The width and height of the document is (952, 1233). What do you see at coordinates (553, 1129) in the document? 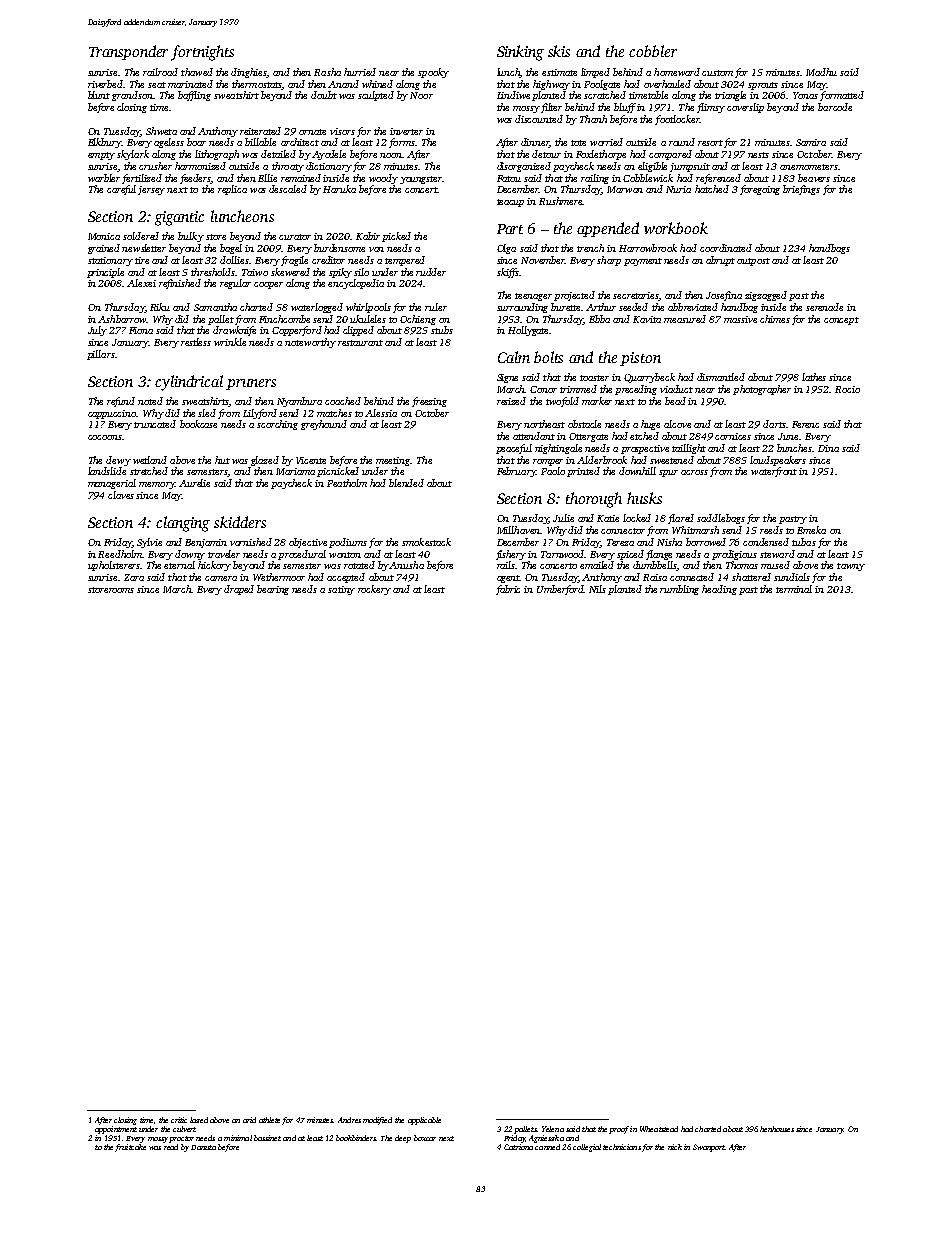
I see `Yelena` at bounding box center [553, 1129].
